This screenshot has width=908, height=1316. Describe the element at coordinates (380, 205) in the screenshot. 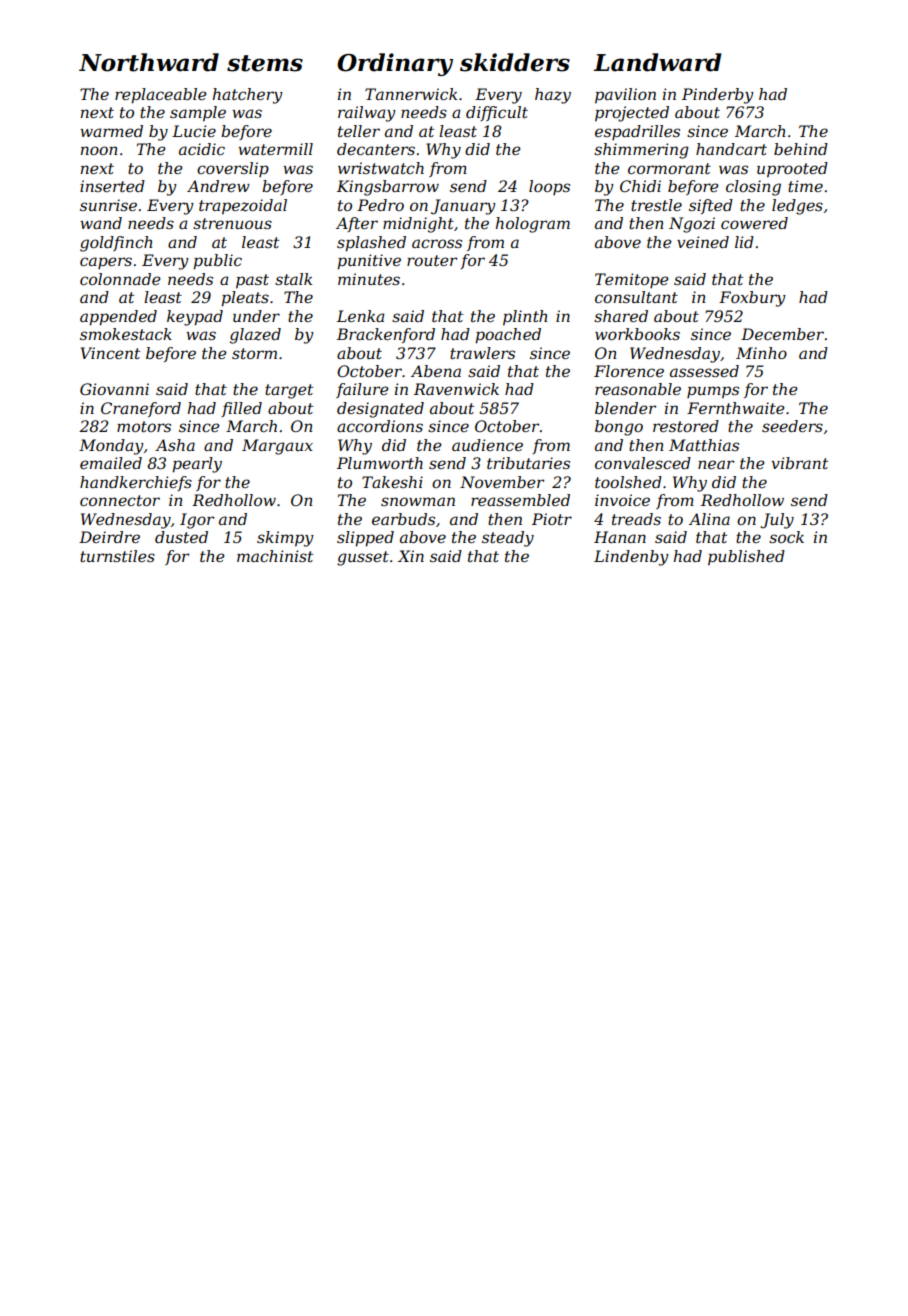

I see `Pedro` at that location.
